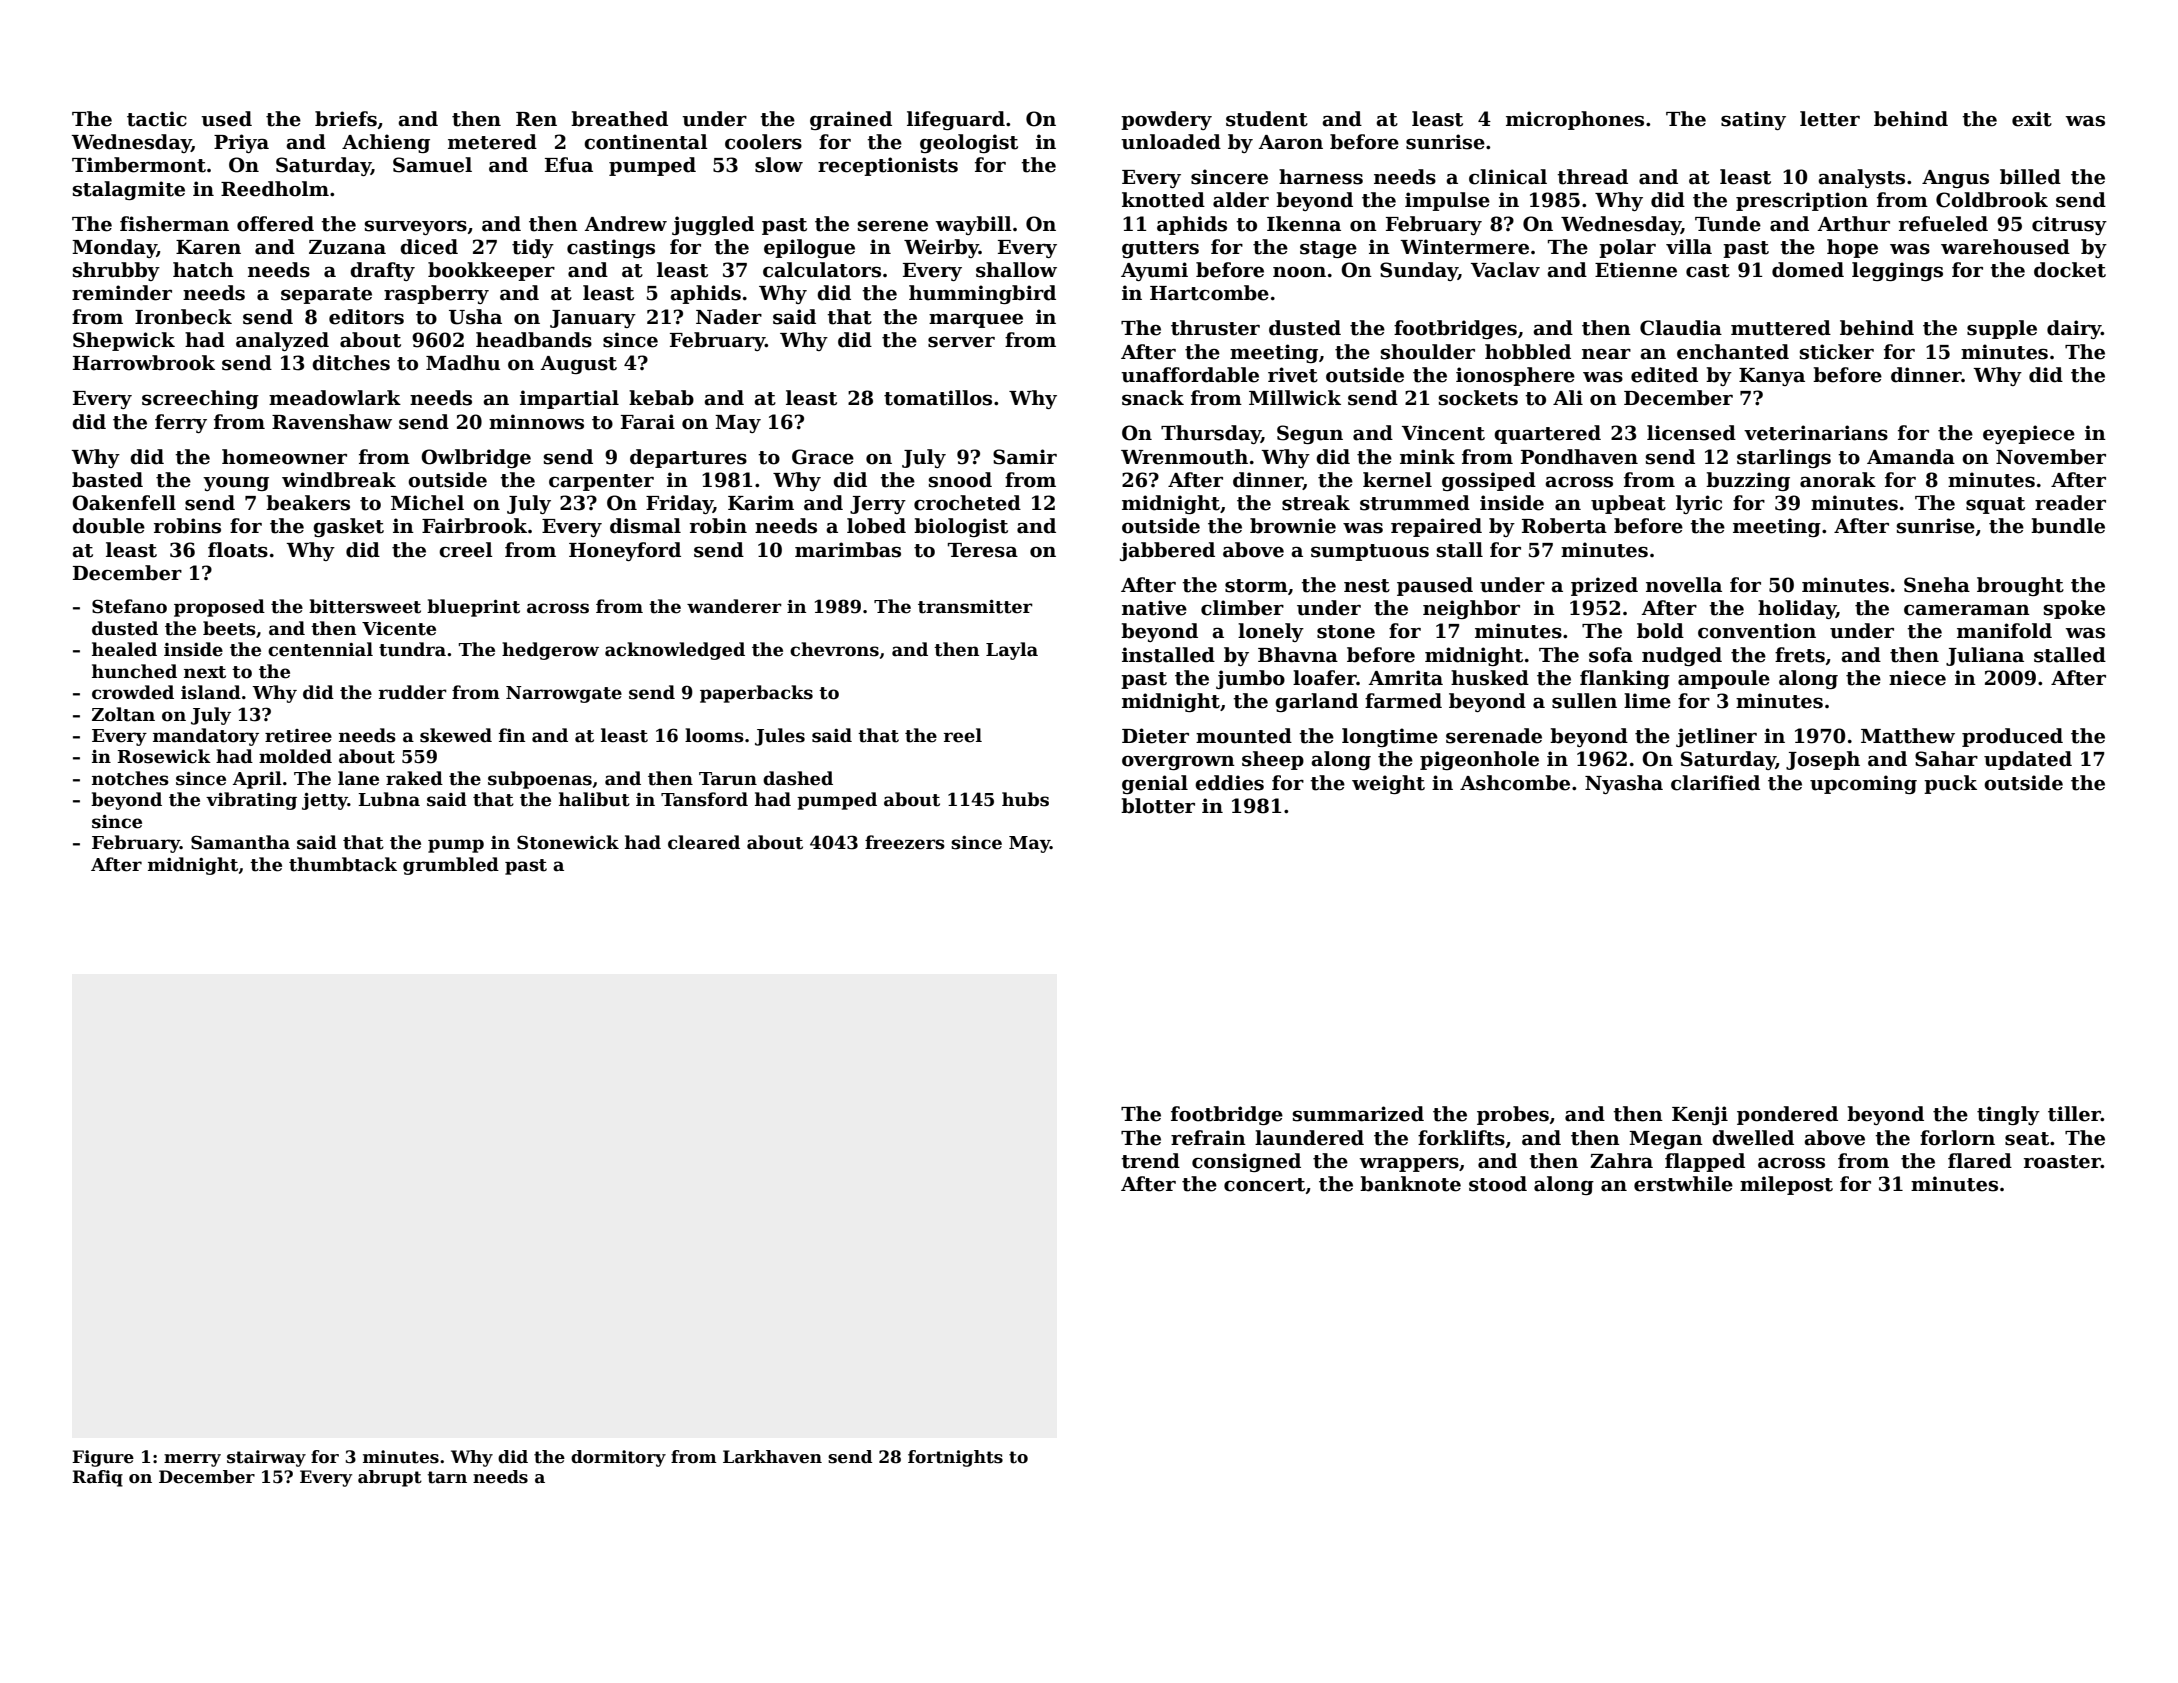 This image has height=1683, width=2178. What do you see at coordinates (157, 119) in the image?
I see `tactic` at bounding box center [157, 119].
